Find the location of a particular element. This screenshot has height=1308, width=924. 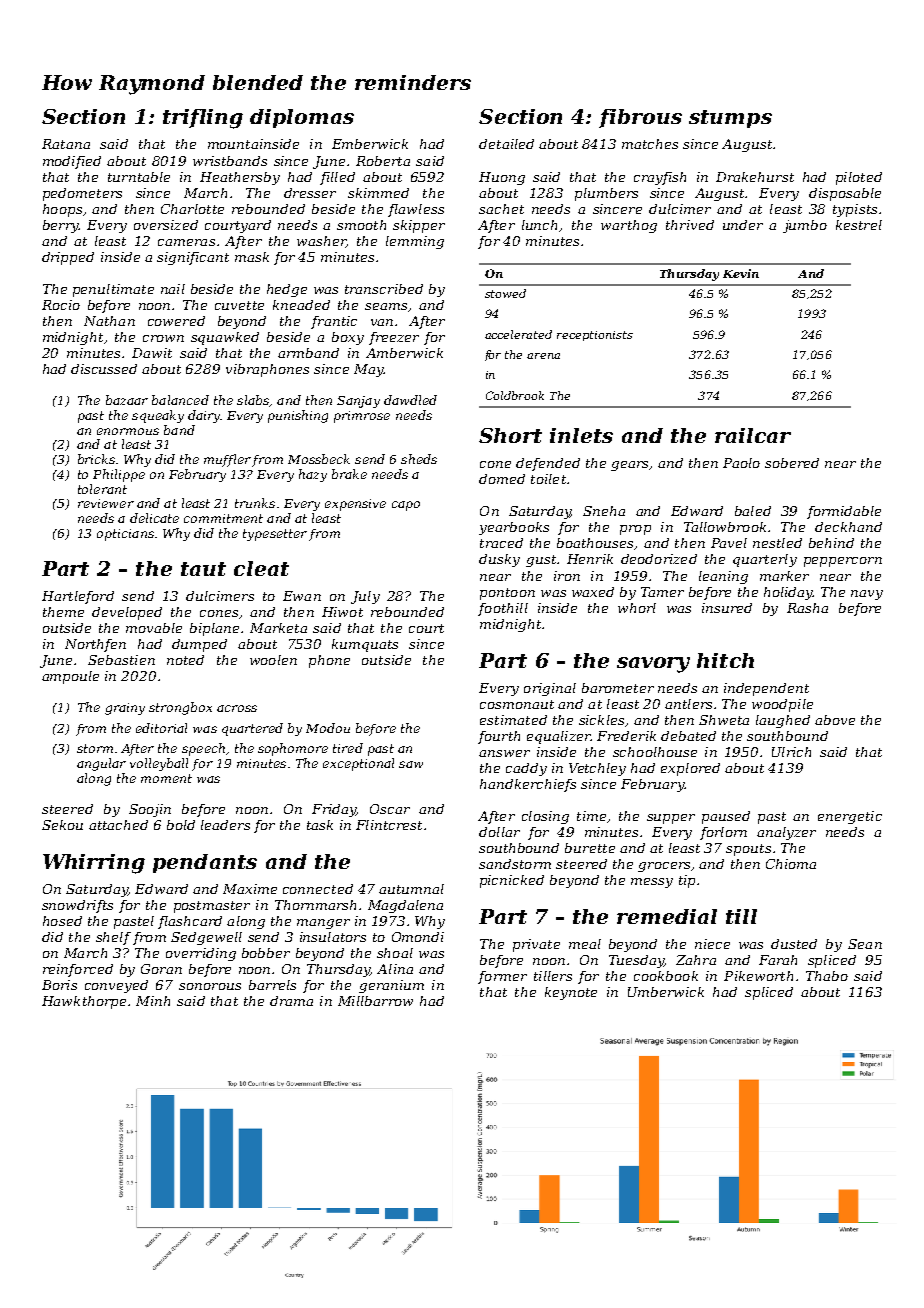

Modou is located at coordinates (328, 728).
